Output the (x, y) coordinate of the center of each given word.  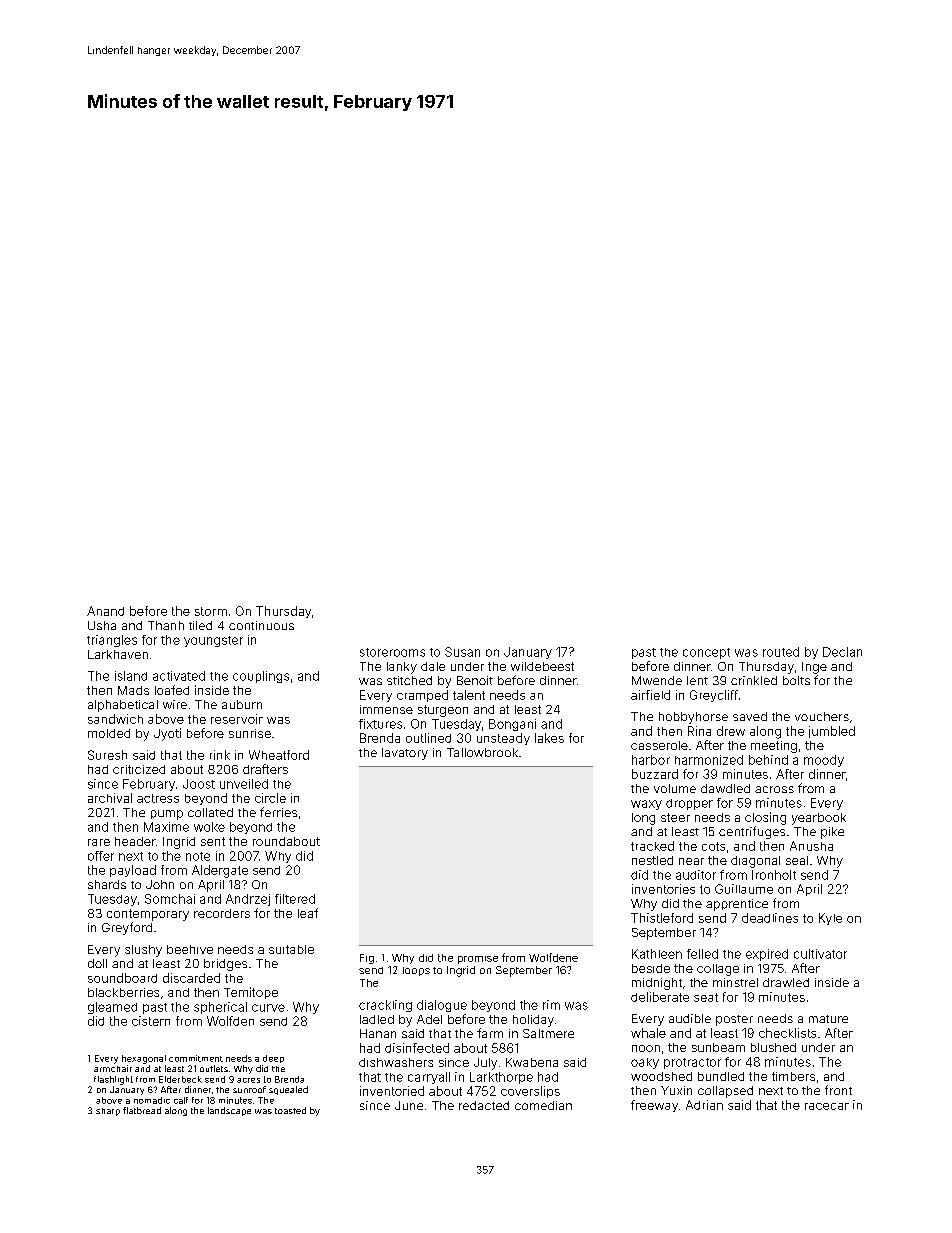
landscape (229, 1111)
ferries (278, 812)
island (131, 676)
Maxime (166, 827)
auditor (696, 875)
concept (706, 653)
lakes (549, 738)
